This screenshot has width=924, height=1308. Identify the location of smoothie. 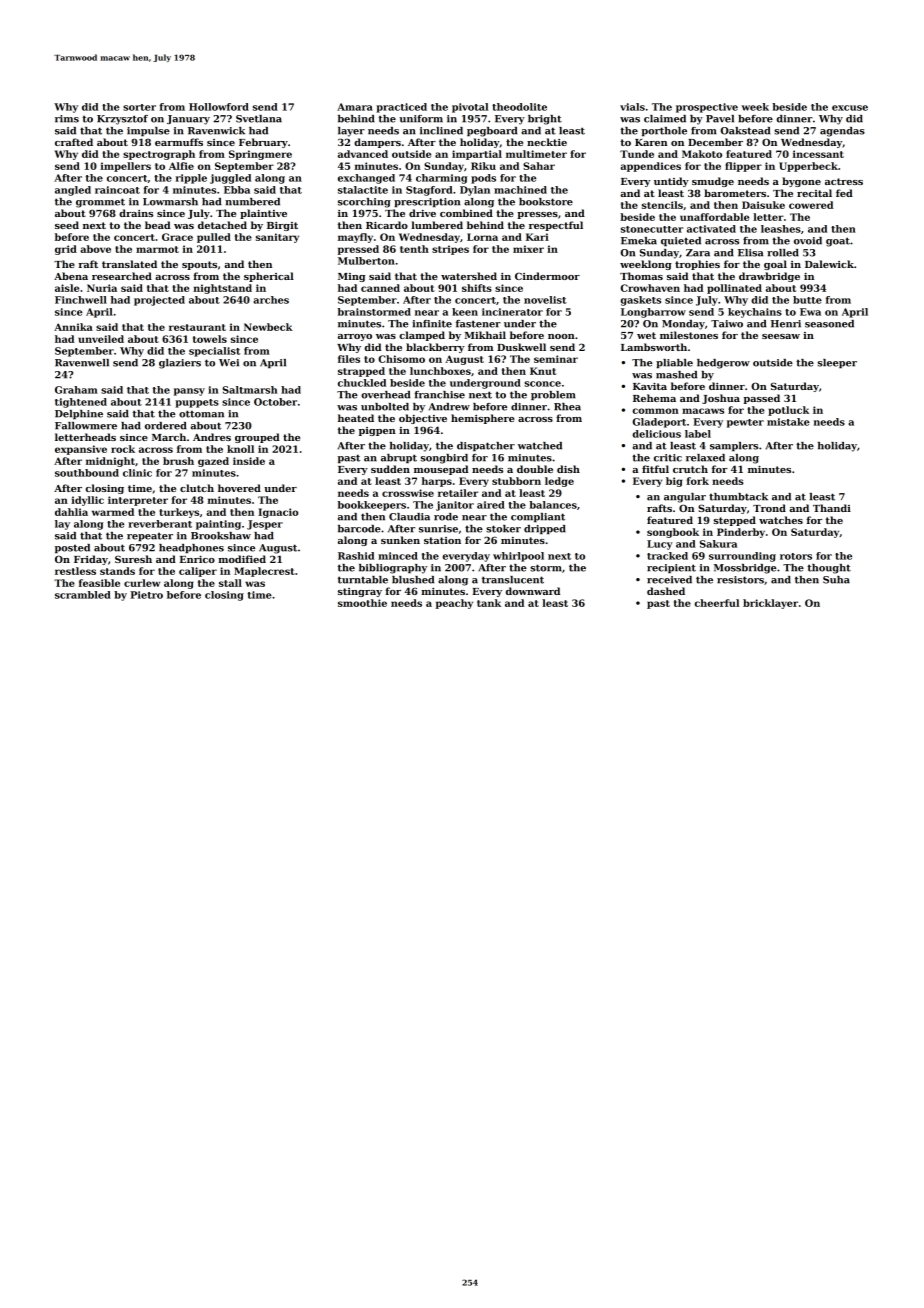
(362, 603).
